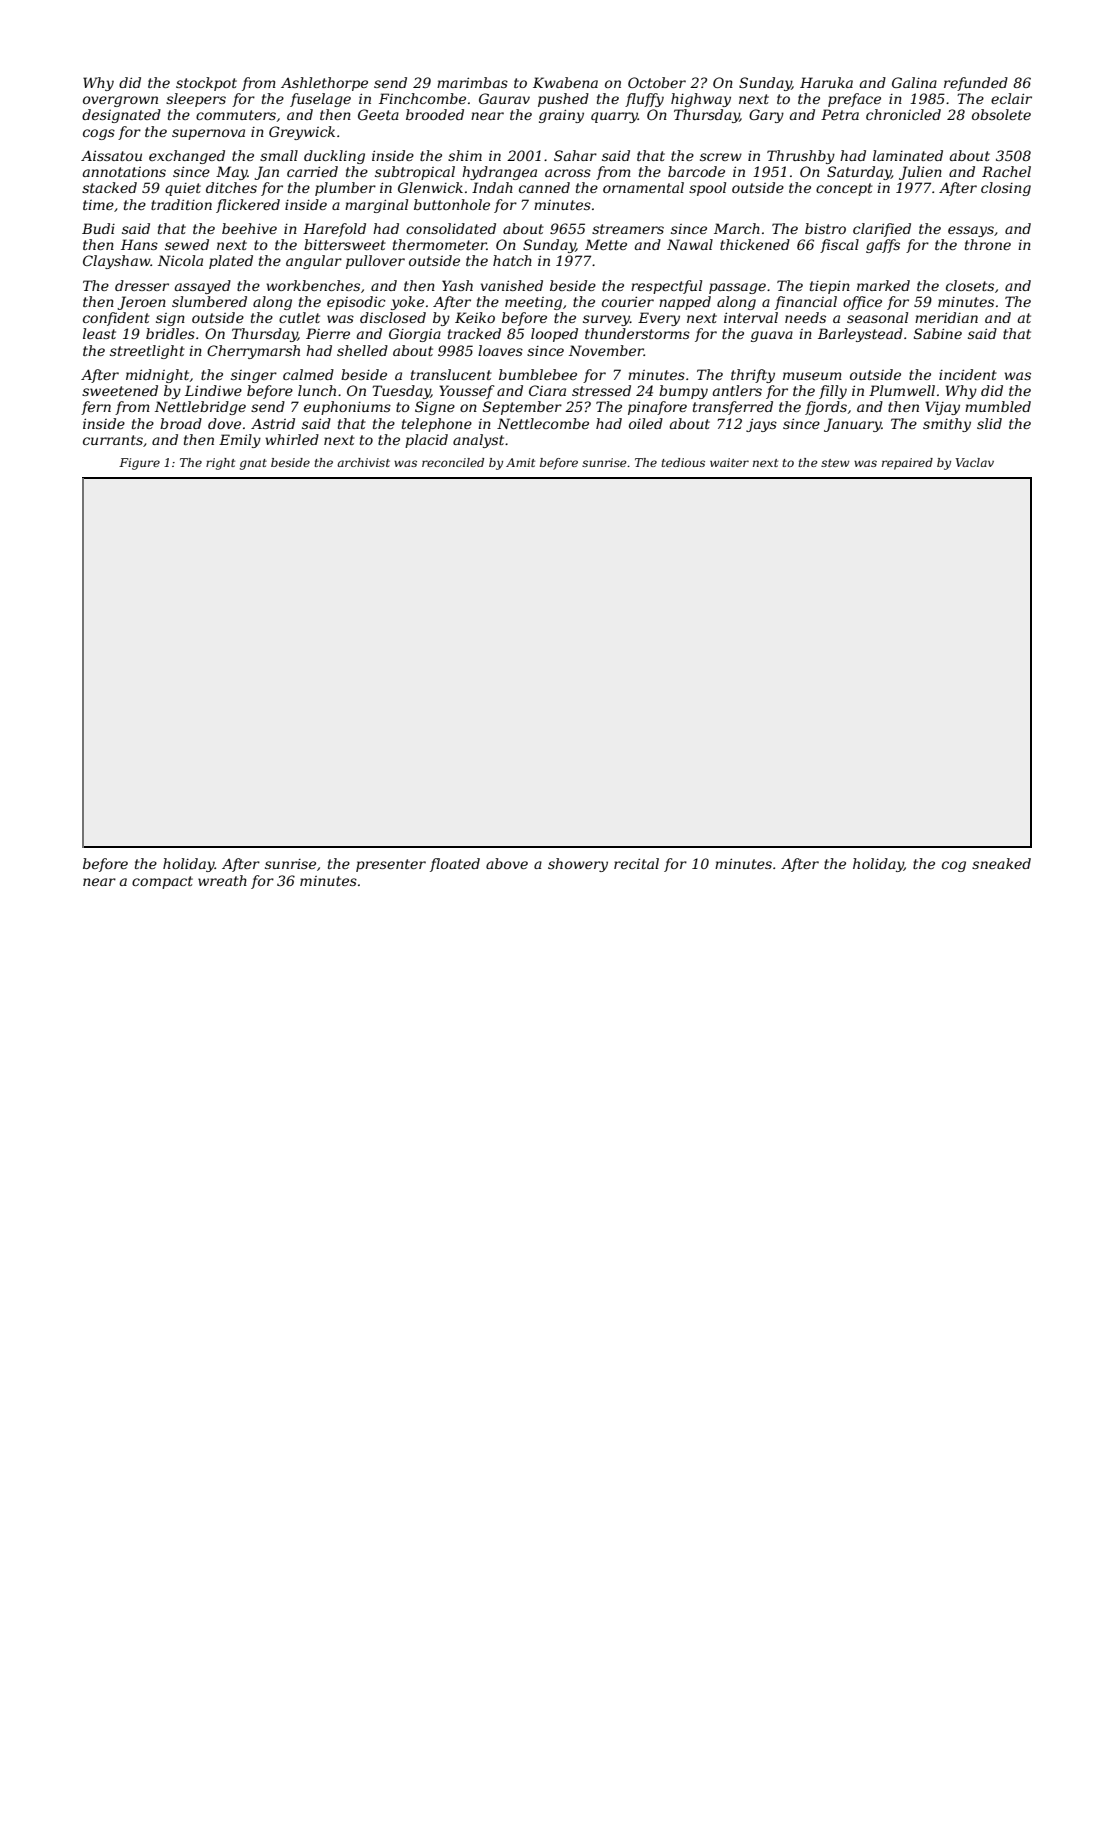 This screenshot has width=1114, height=1835. What do you see at coordinates (162, 882) in the screenshot?
I see `compact` at bounding box center [162, 882].
